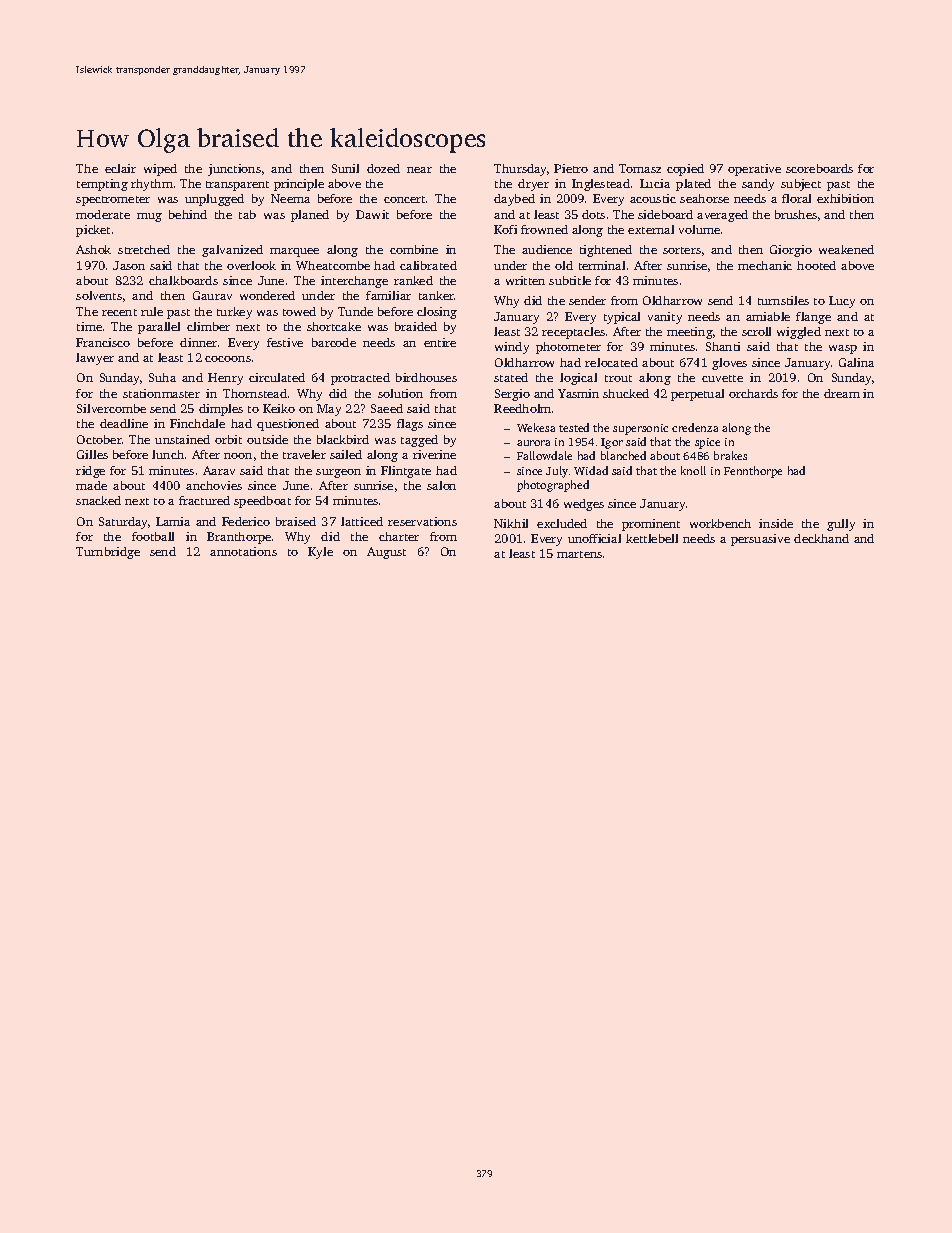 Image resolution: width=952 pixels, height=1233 pixels. I want to click on solution, so click(400, 393).
